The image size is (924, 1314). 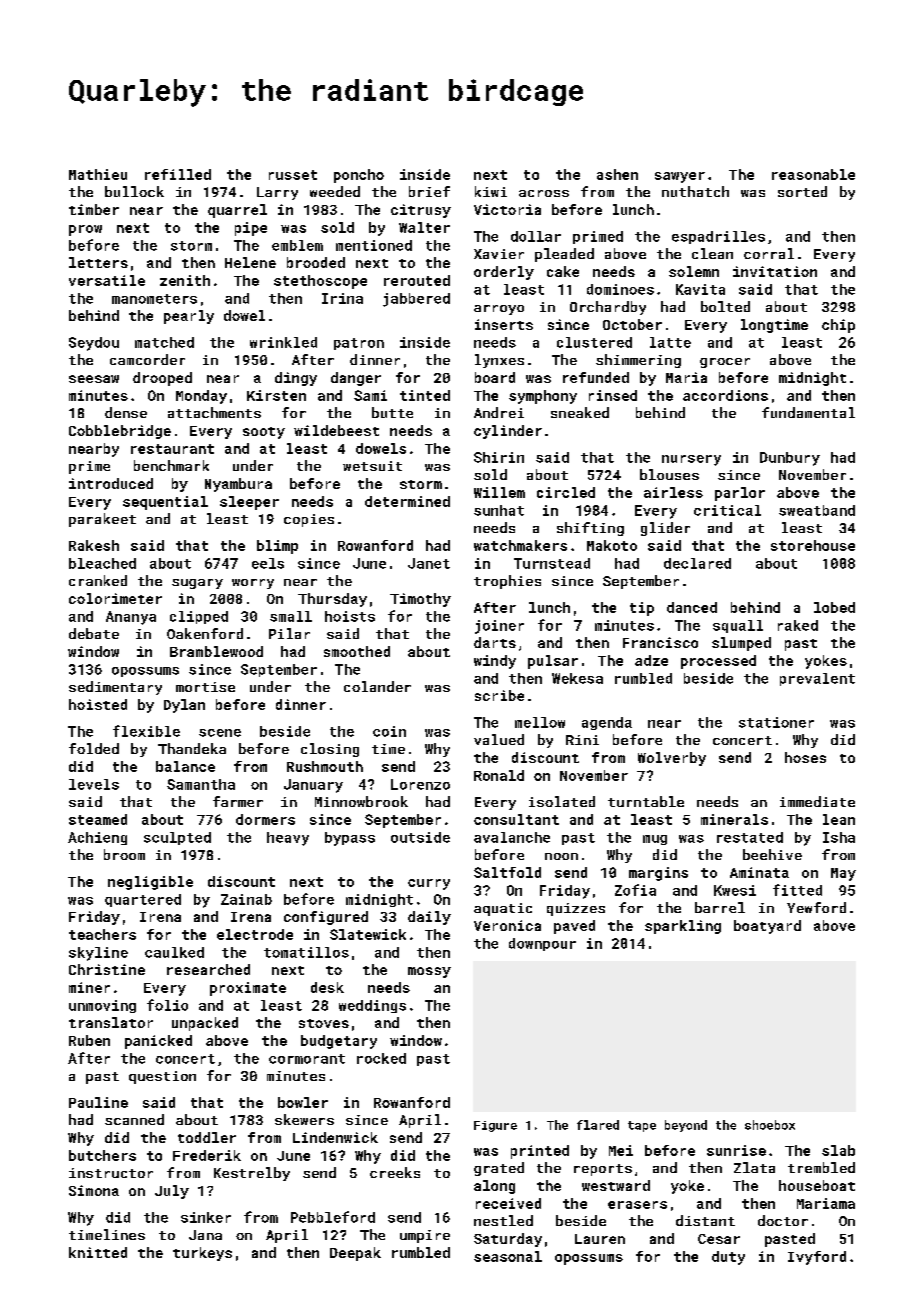 What do you see at coordinates (642, 1126) in the image?
I see `tape` at bounding box center [642, 1126].
